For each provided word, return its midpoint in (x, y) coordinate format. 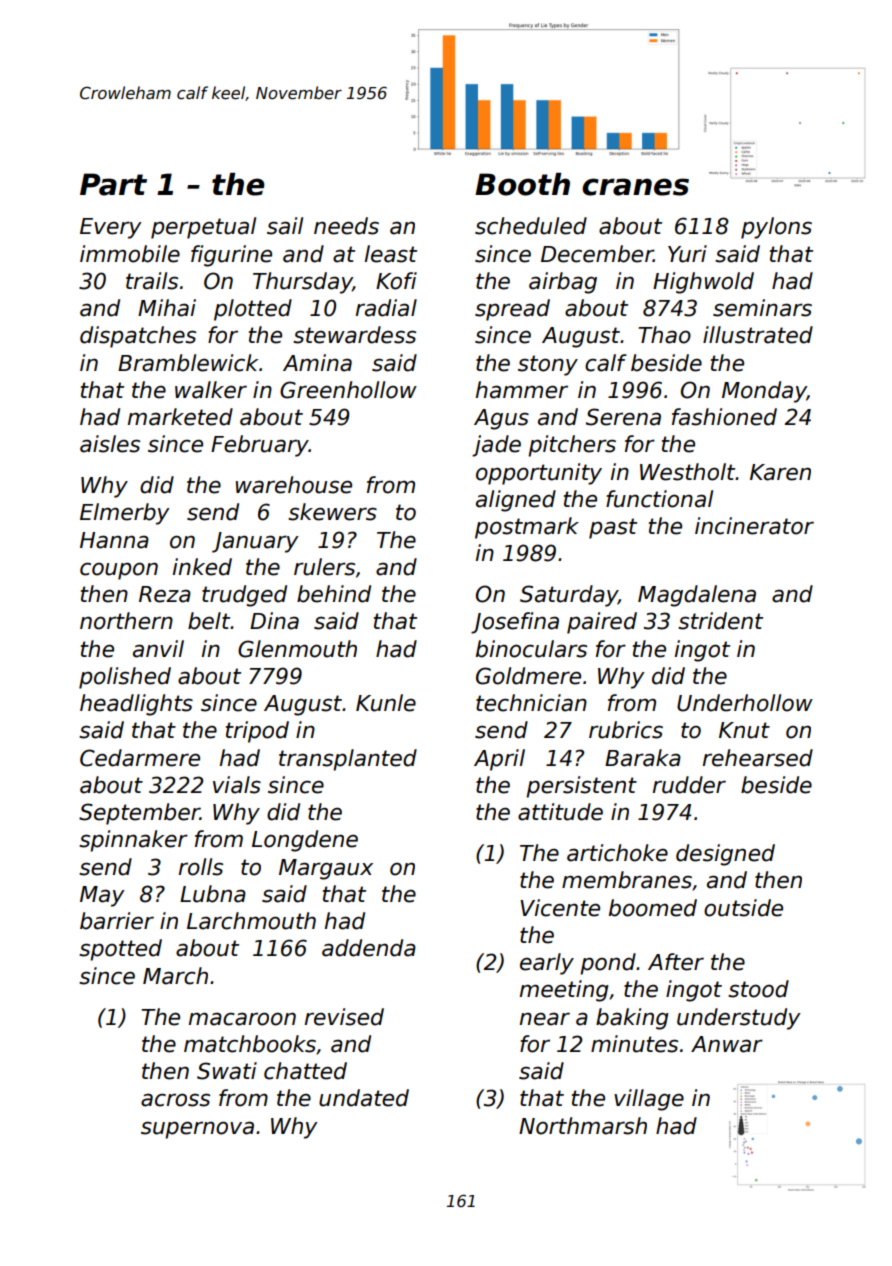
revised (344, 1017)
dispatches (138, 337)
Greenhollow (348, 390)
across (175, 1100)
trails (152, 281)
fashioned (724, 417)
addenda (369, 948)
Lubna (213, 894)
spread (512, 310)
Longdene (305, 841)
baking (632, 1019)
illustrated (758, 335)
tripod (257, 732)
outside (743, 908)
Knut (744, 730)
